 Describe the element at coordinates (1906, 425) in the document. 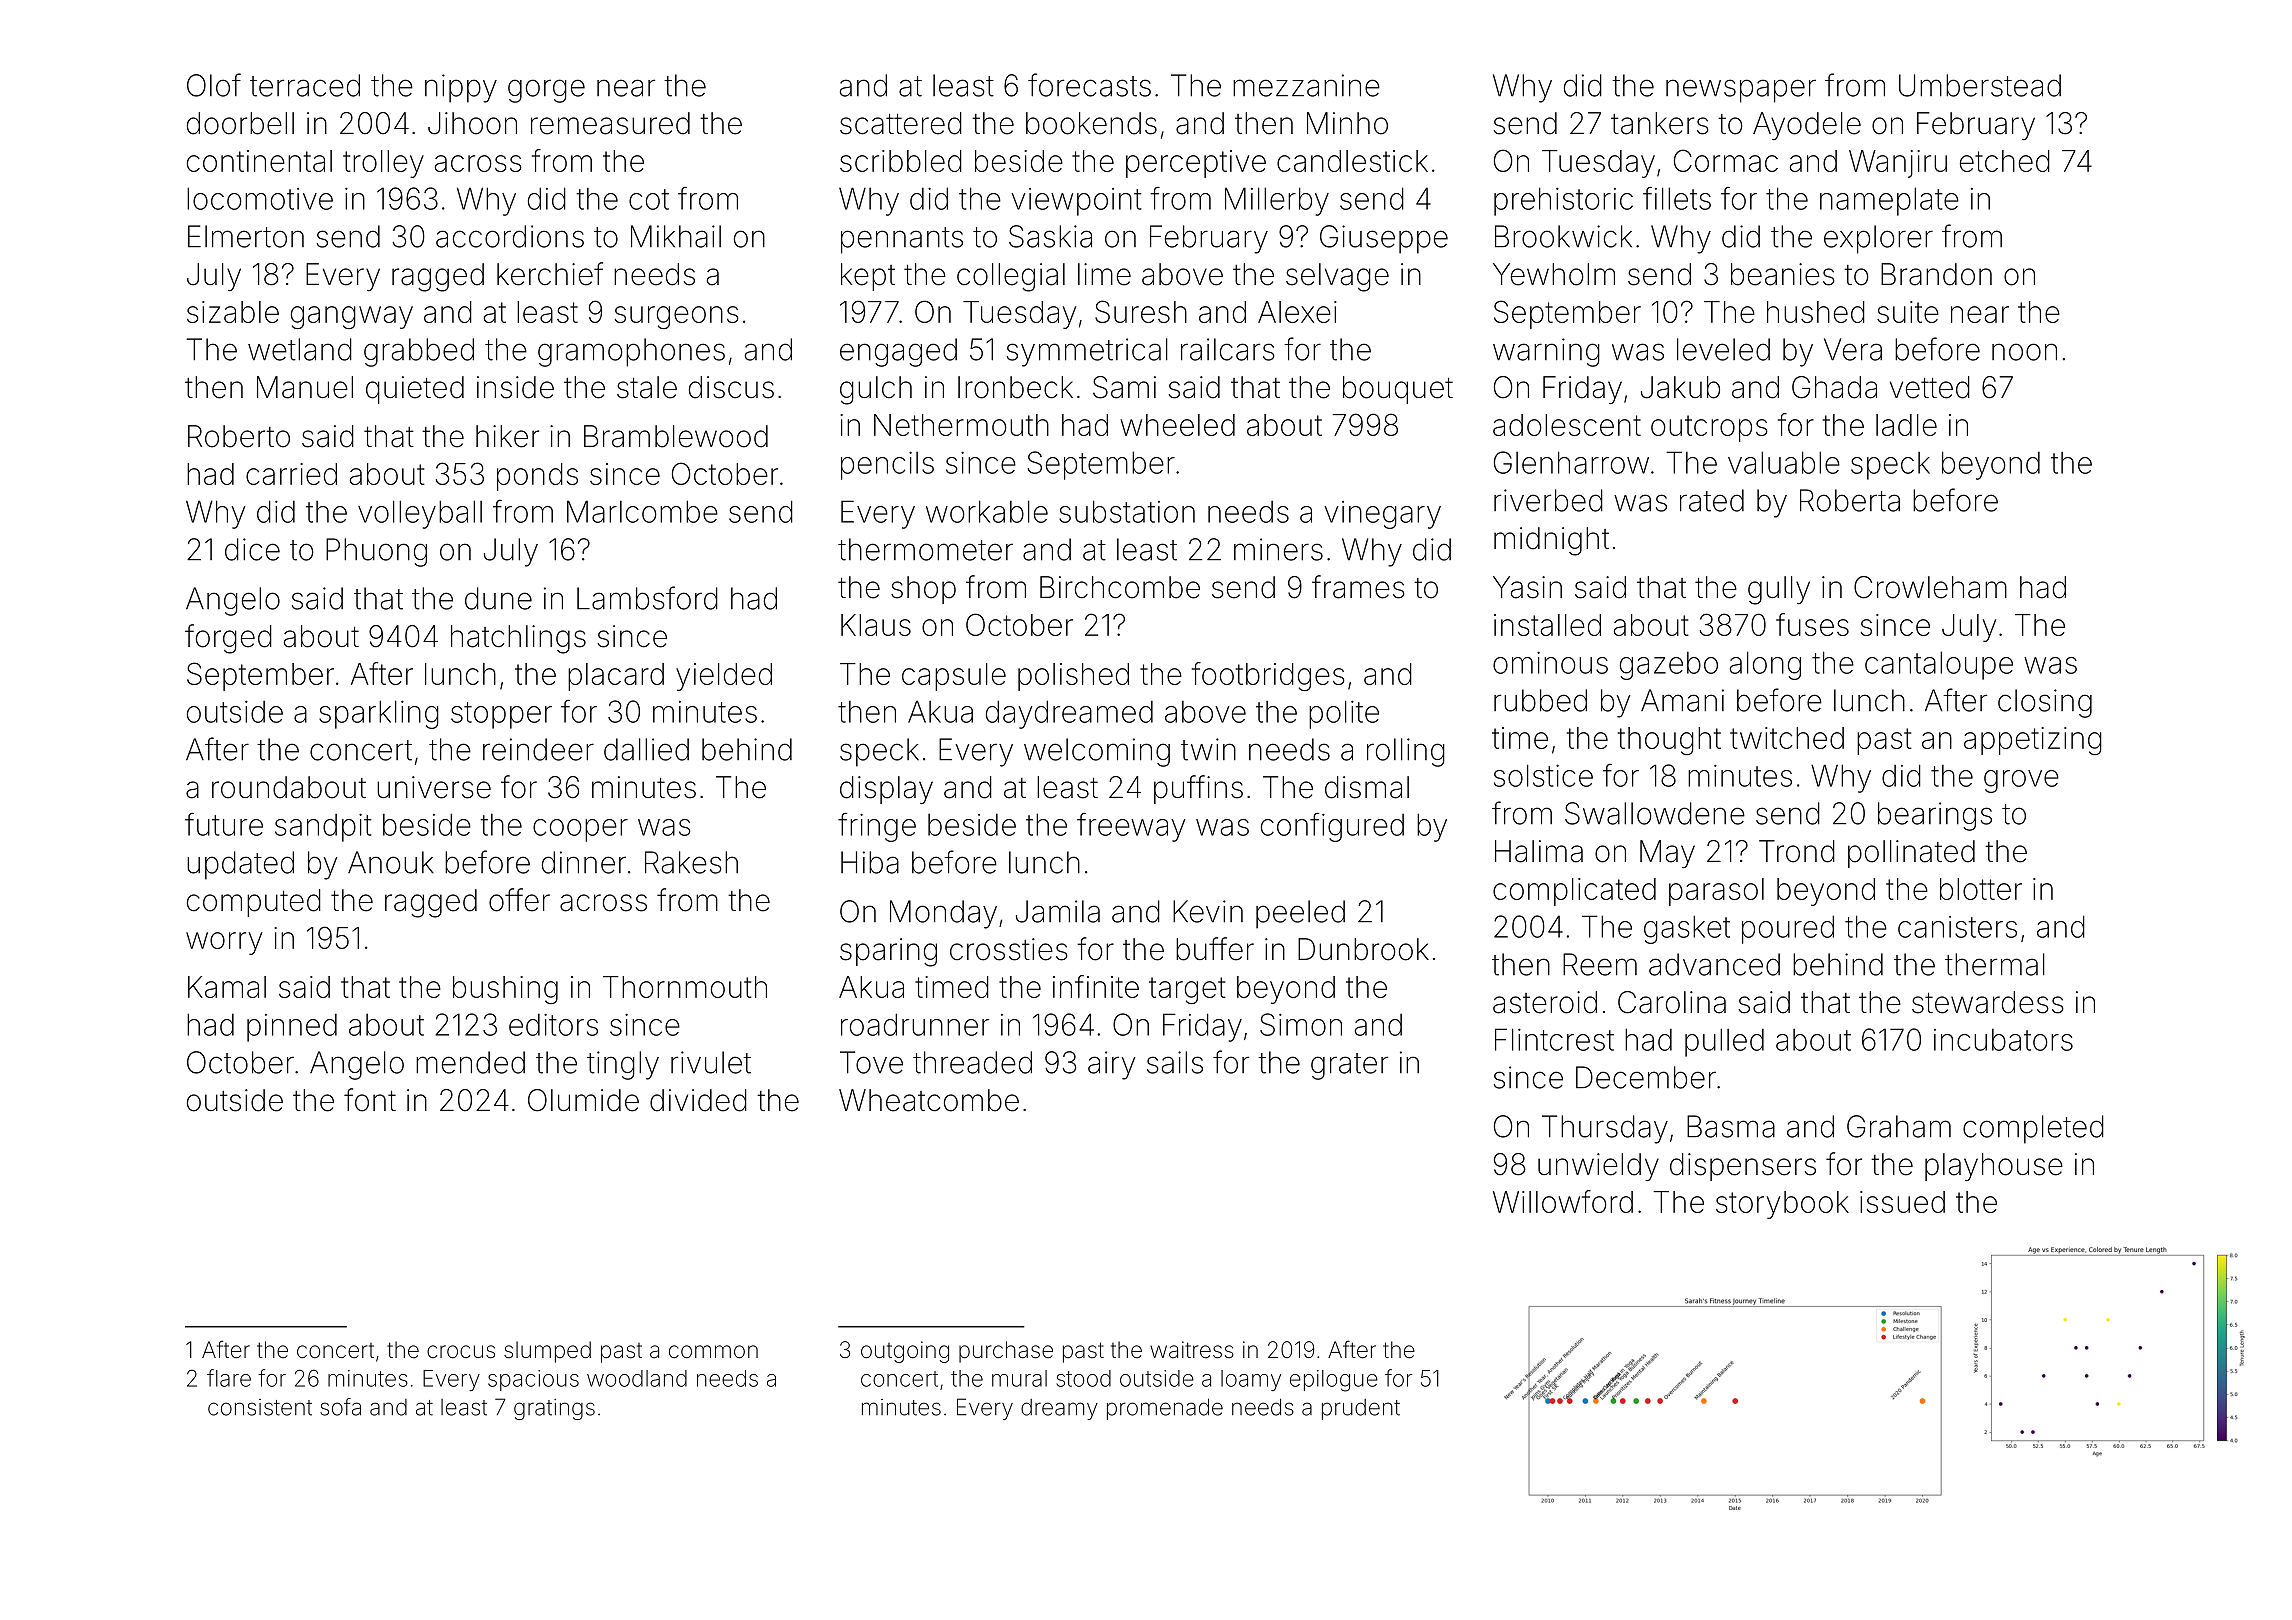

I see `ladle` at that location.
